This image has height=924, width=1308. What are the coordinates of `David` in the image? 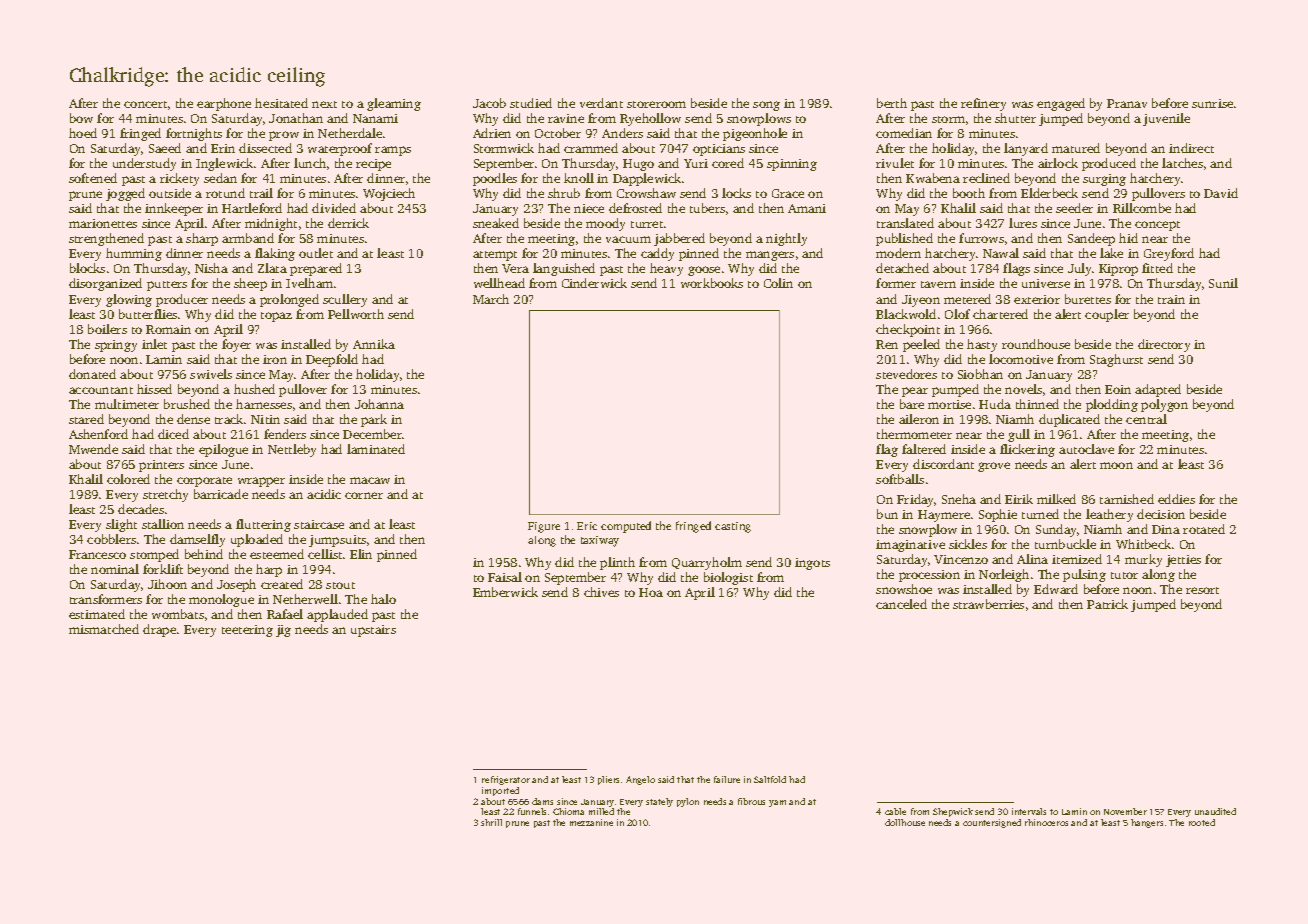 It's located at (1221, 193).
